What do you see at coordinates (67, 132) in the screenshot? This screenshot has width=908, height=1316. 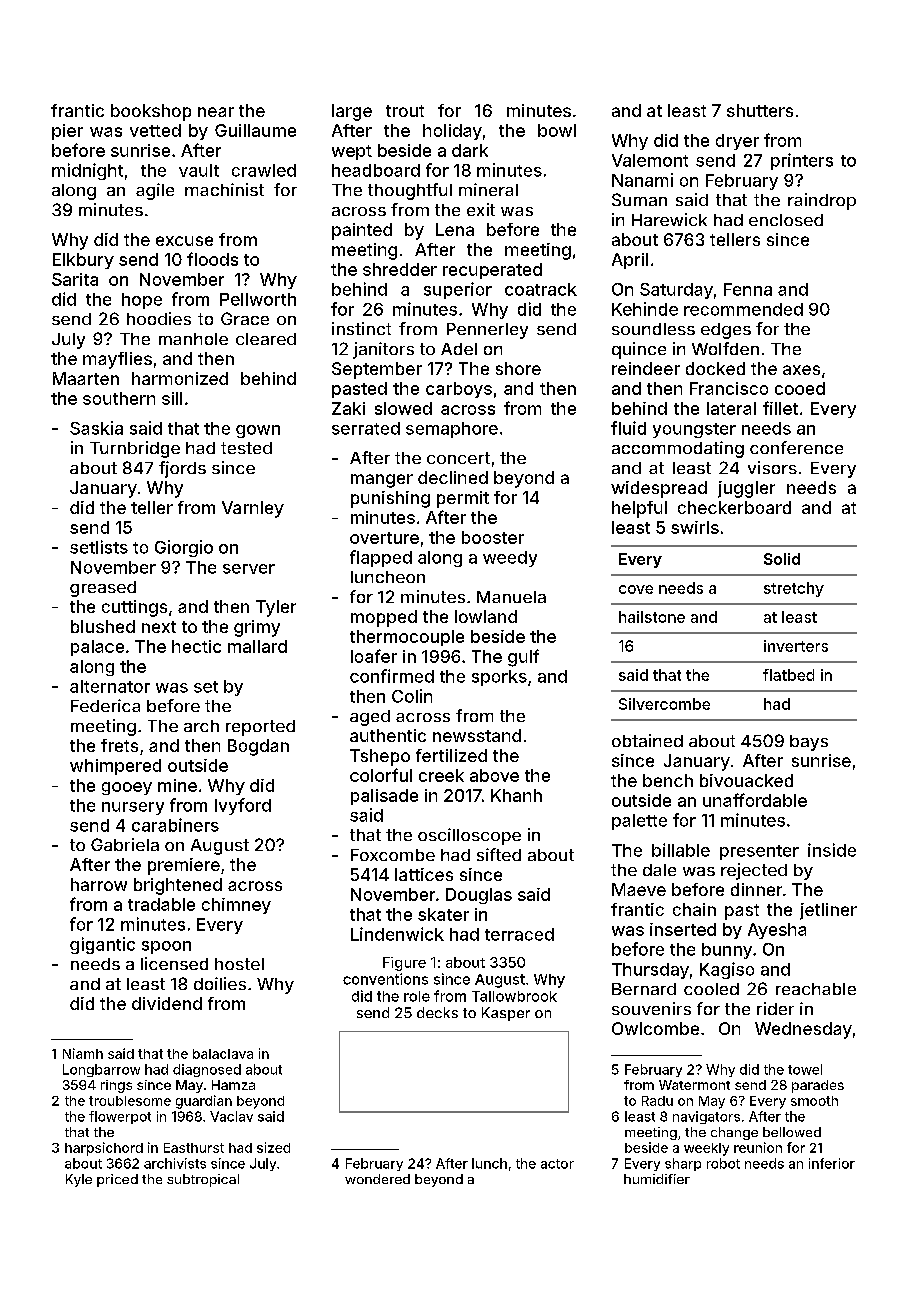 I see `pier` at bounding box center [67, 132].
